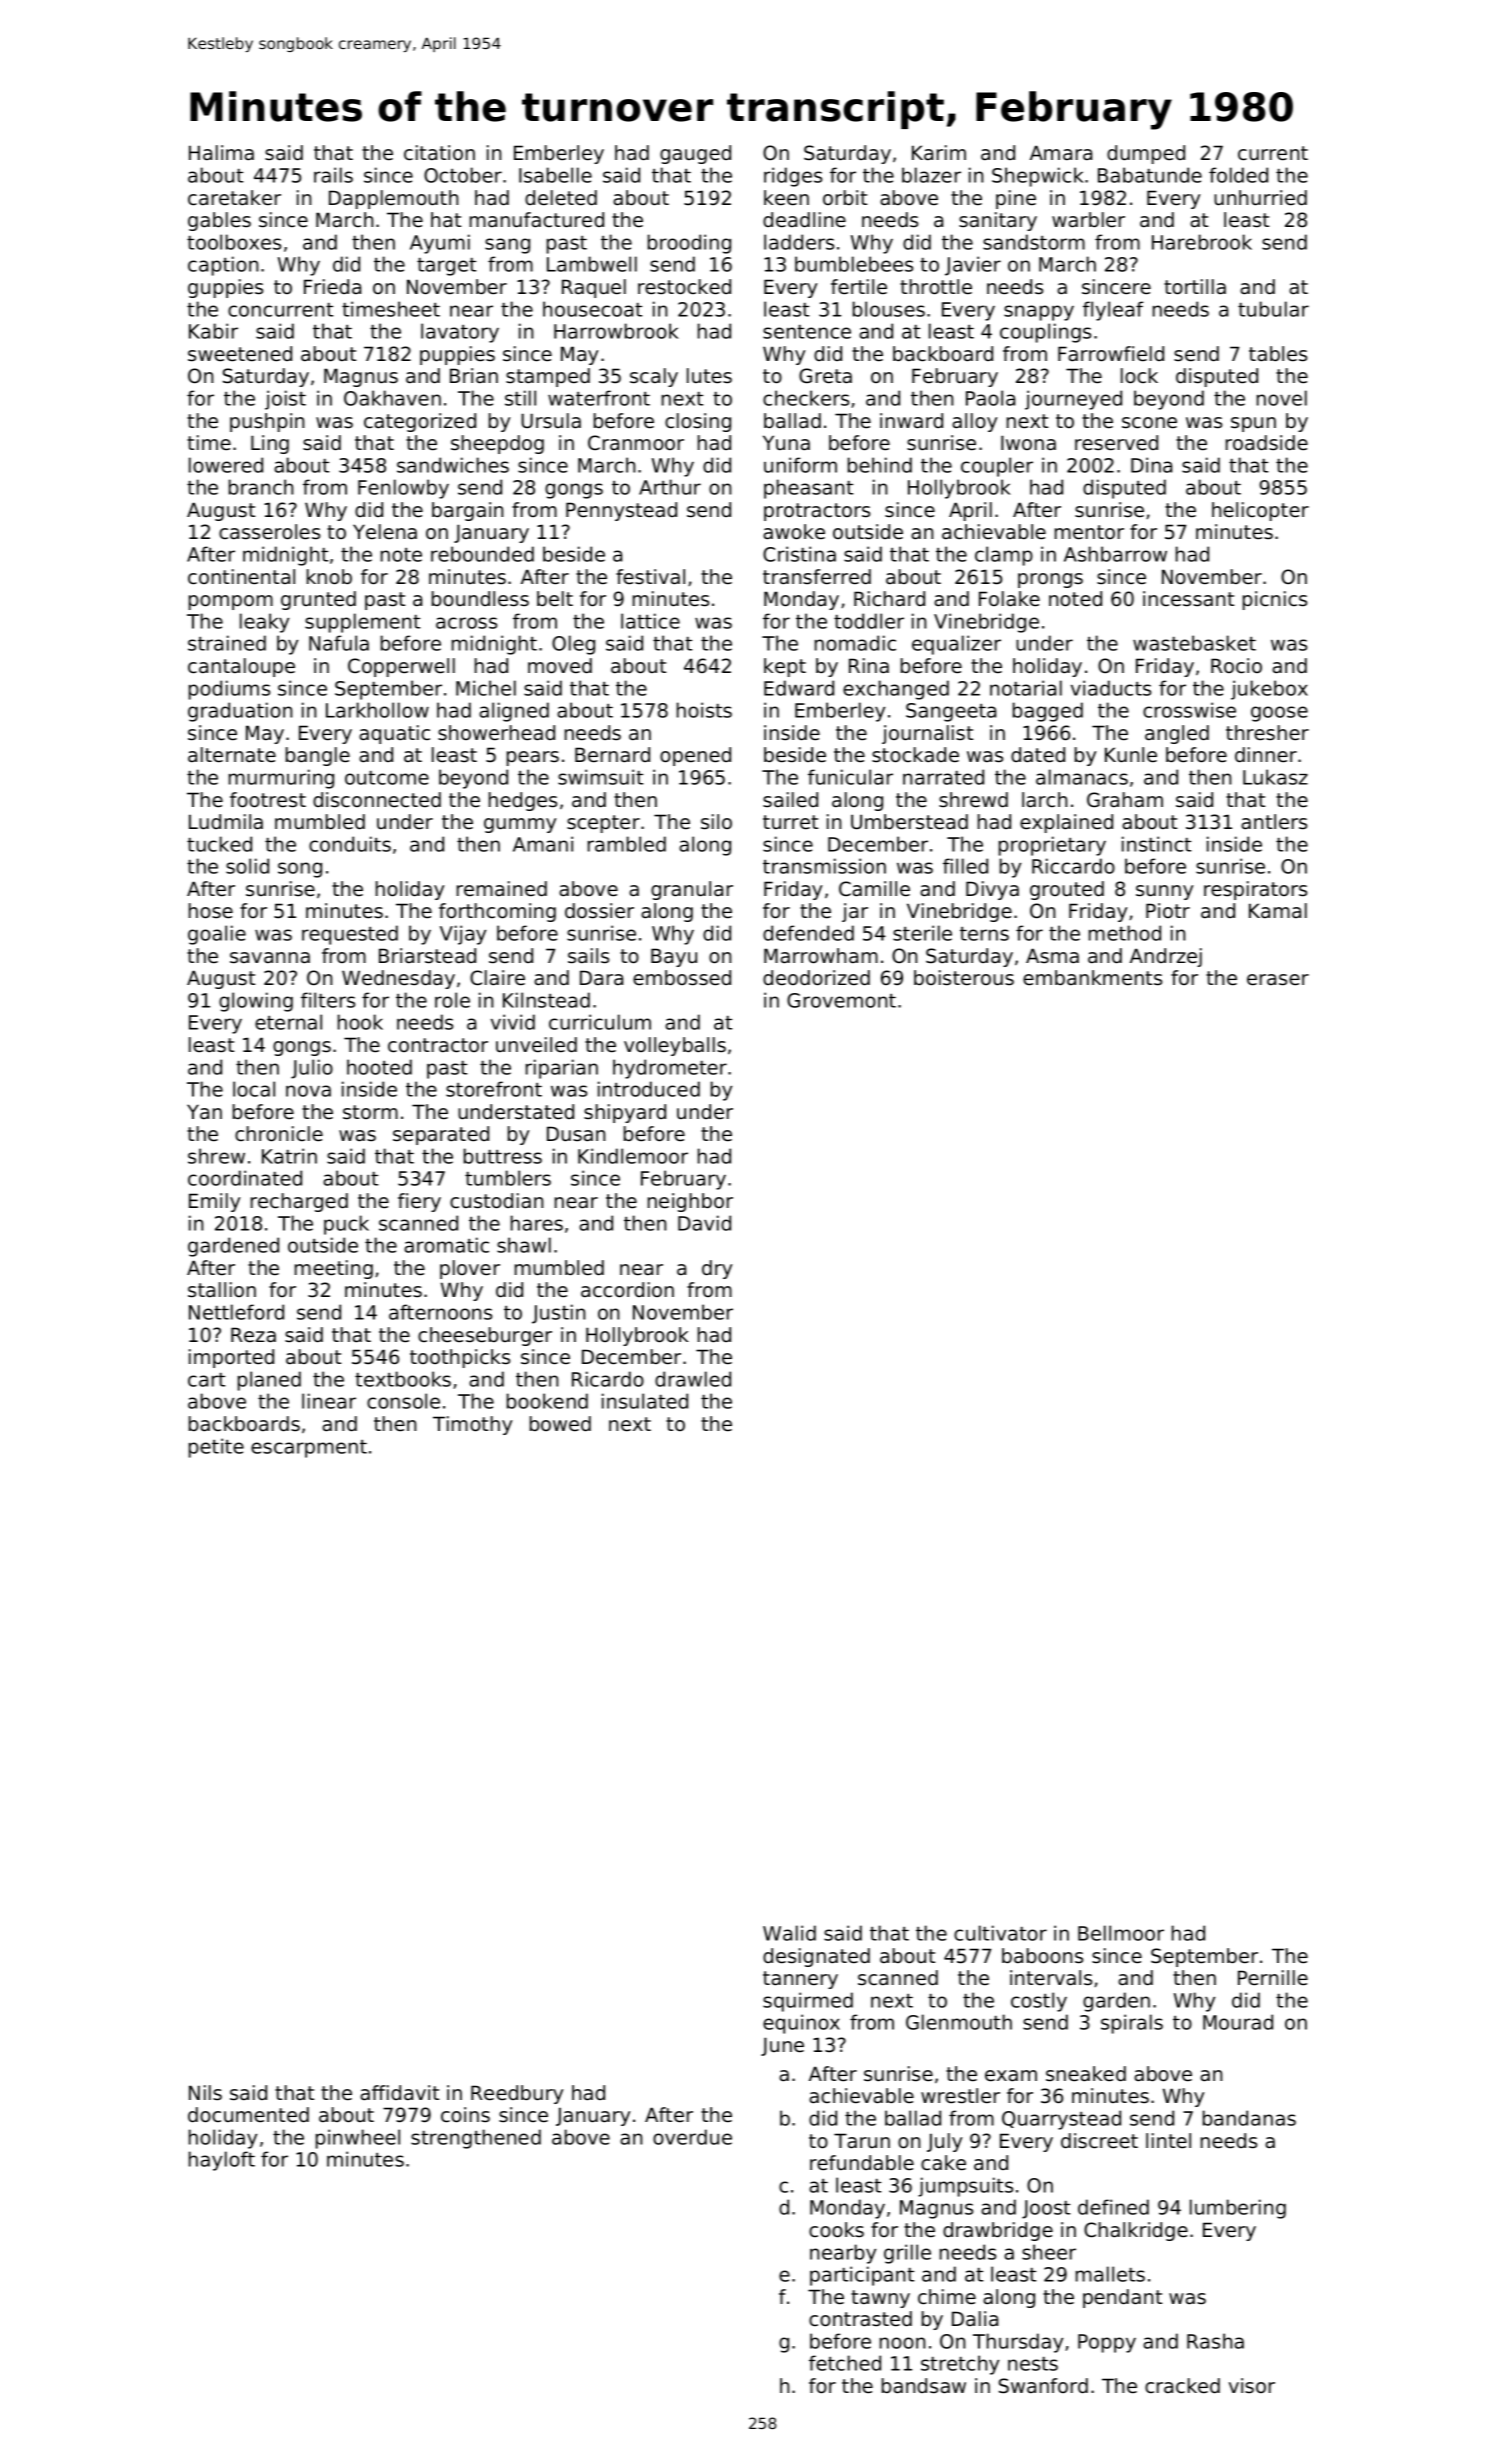 This image has height=2464, width=1496. What do you see at coordinates (896, 690) in the image?
I see `exchanged` at bounding box center [896, 690].
